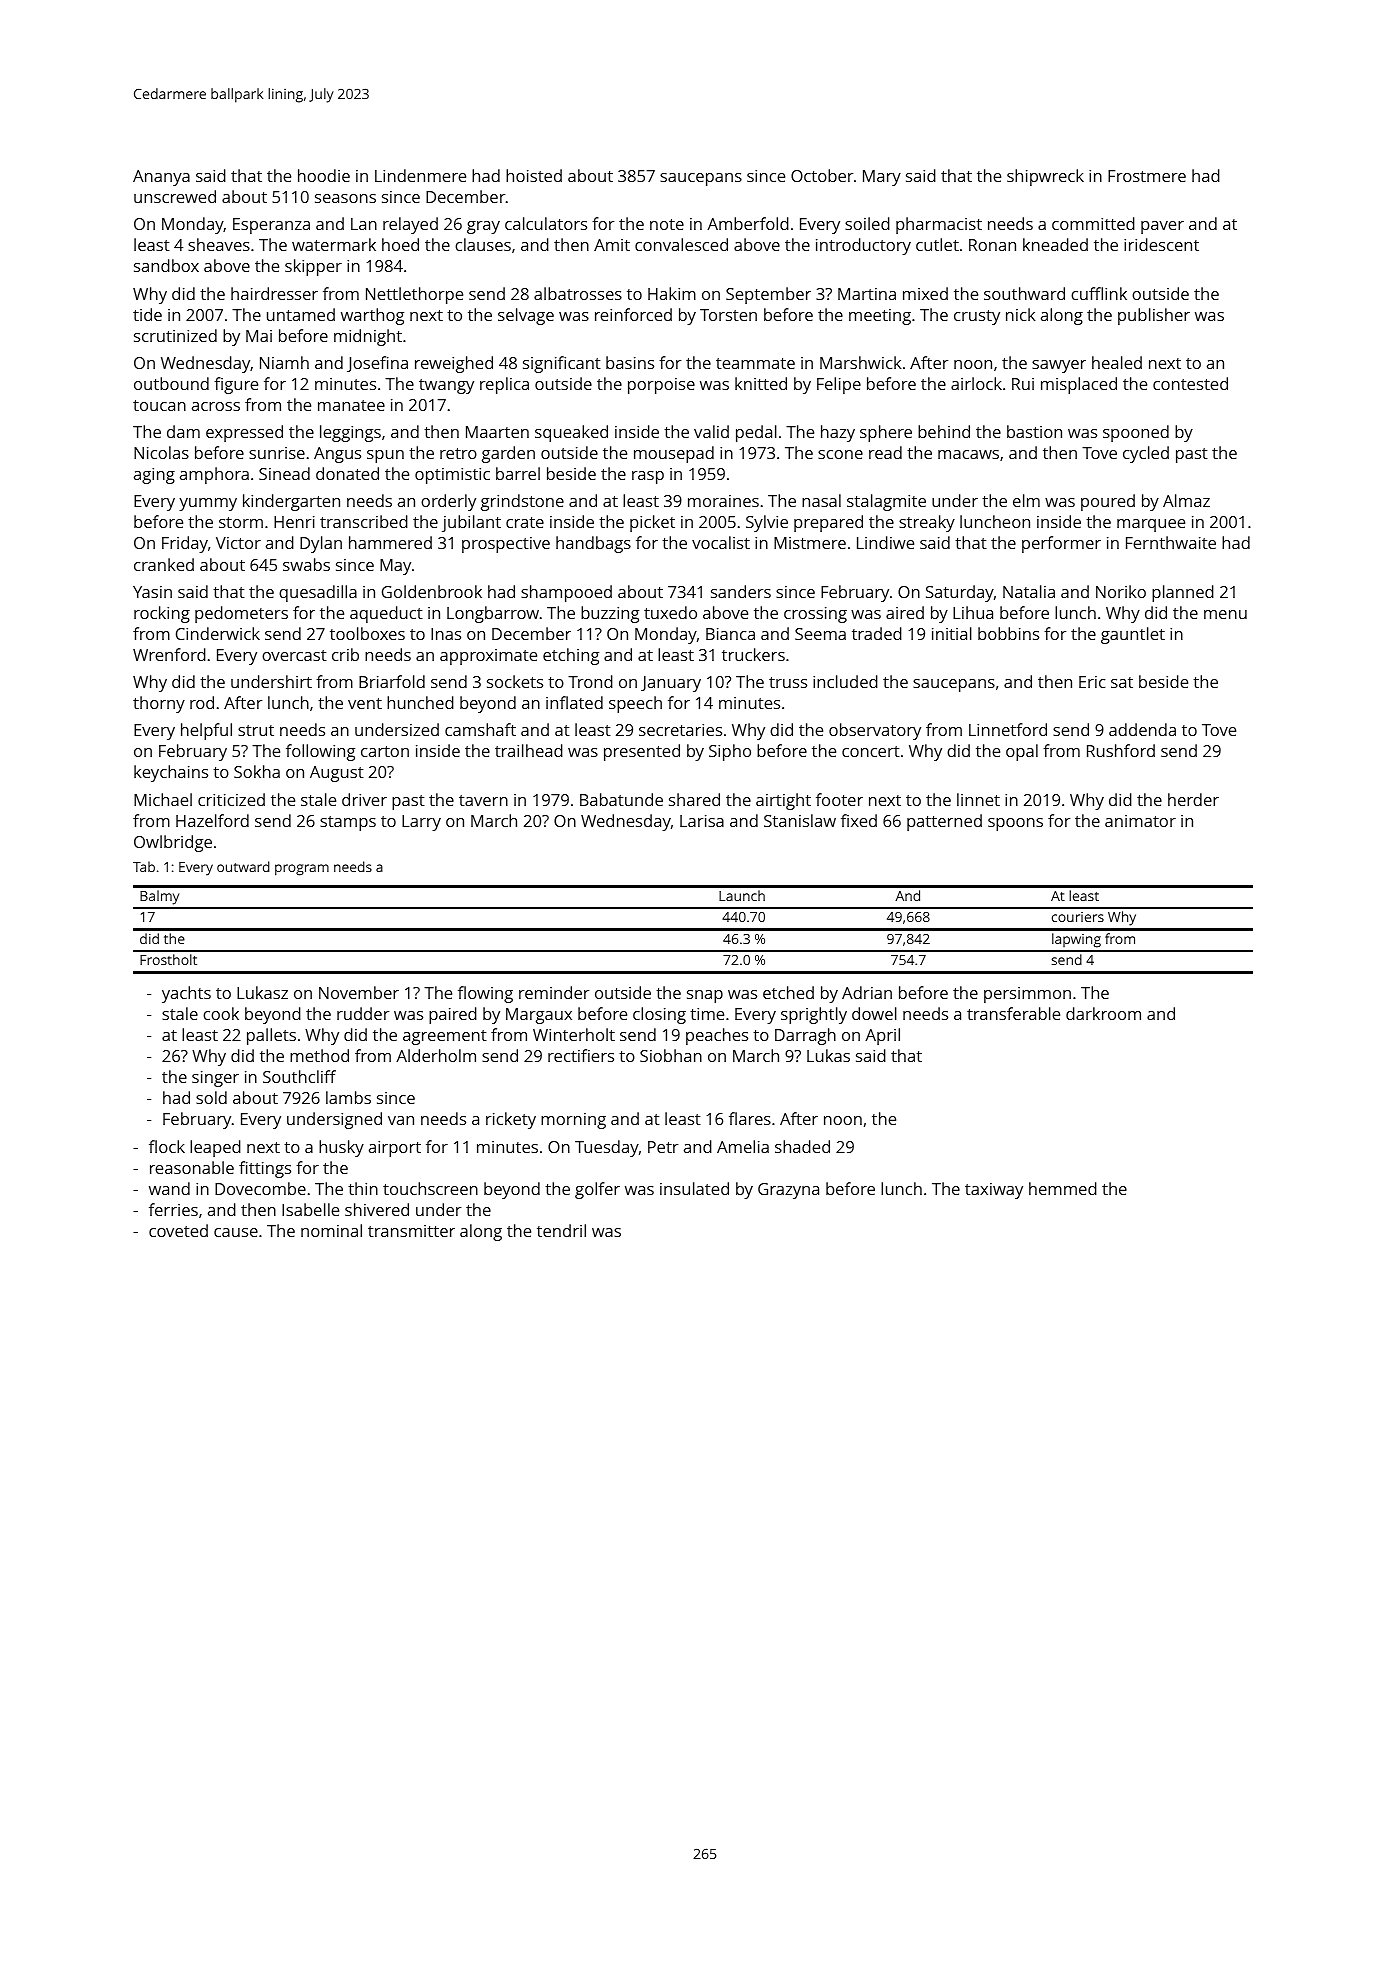  What do you see at coordinates (420, 175) in the page?
I see `Lindenmere` at bounding box center [420, 175].
